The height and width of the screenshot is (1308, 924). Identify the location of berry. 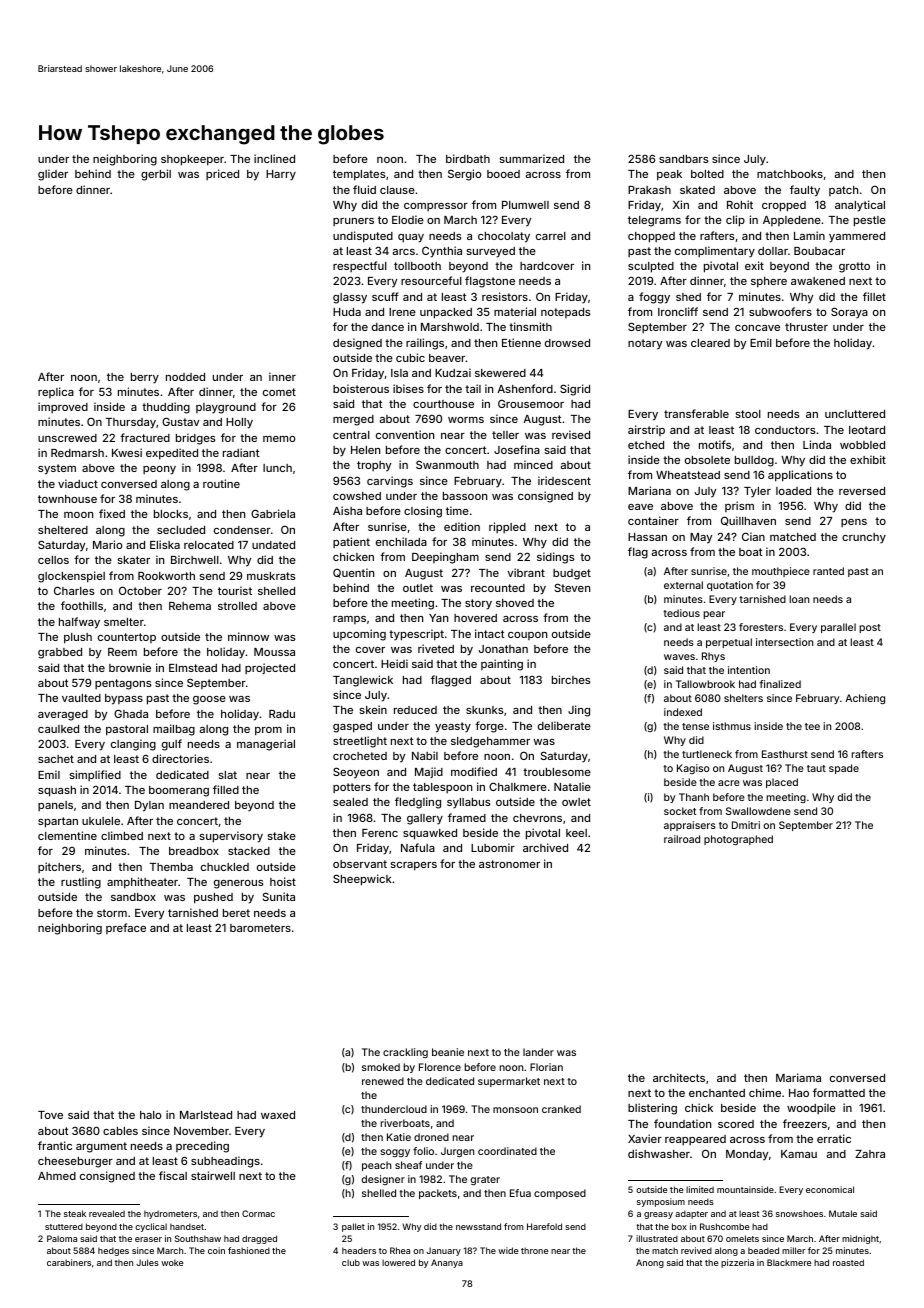
(145, 378).
